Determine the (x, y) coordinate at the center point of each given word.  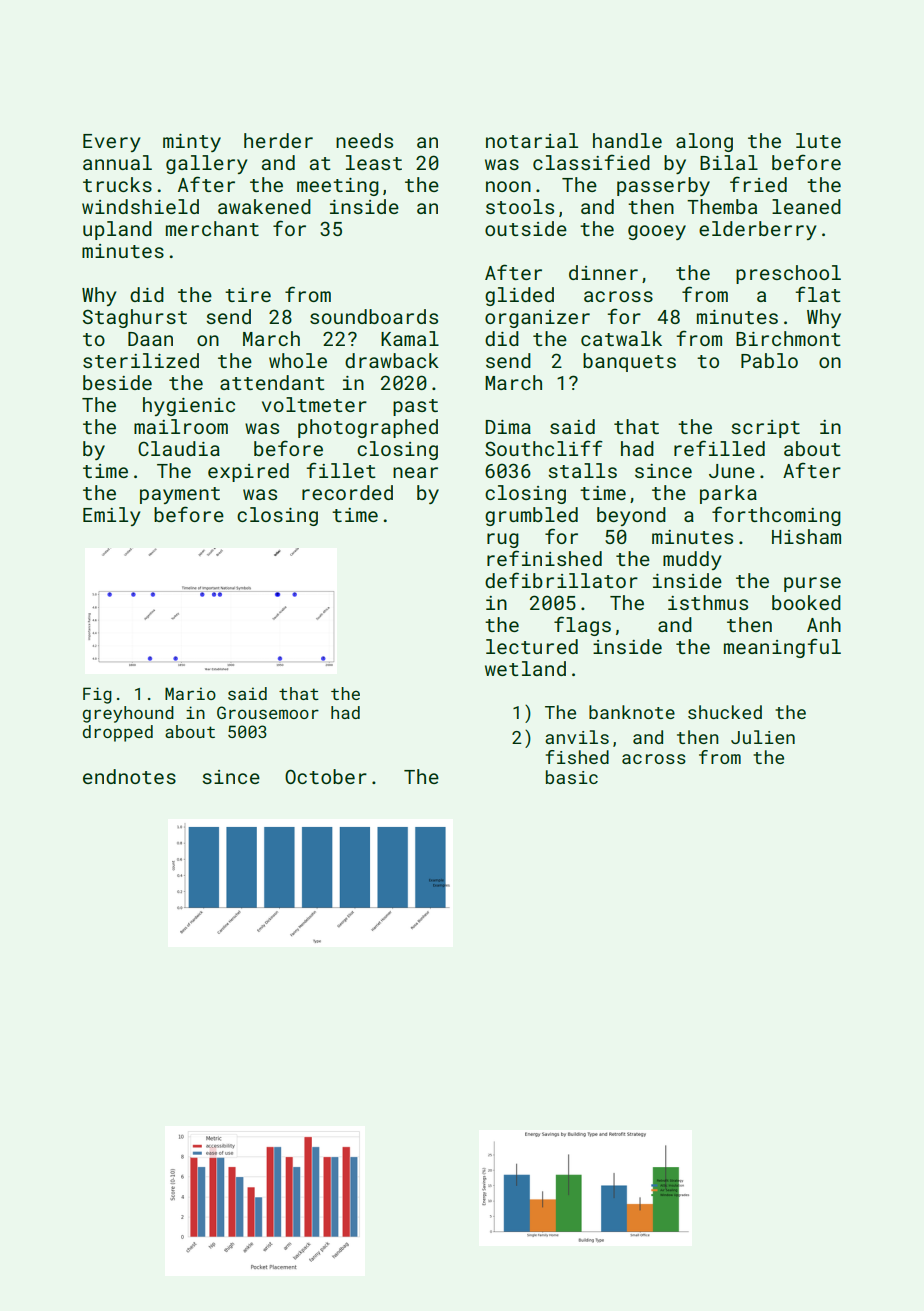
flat (818, 294)
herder (278, 140)
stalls (582, 470)
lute (818, 140)
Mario (190, 693)
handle (627, 140)
